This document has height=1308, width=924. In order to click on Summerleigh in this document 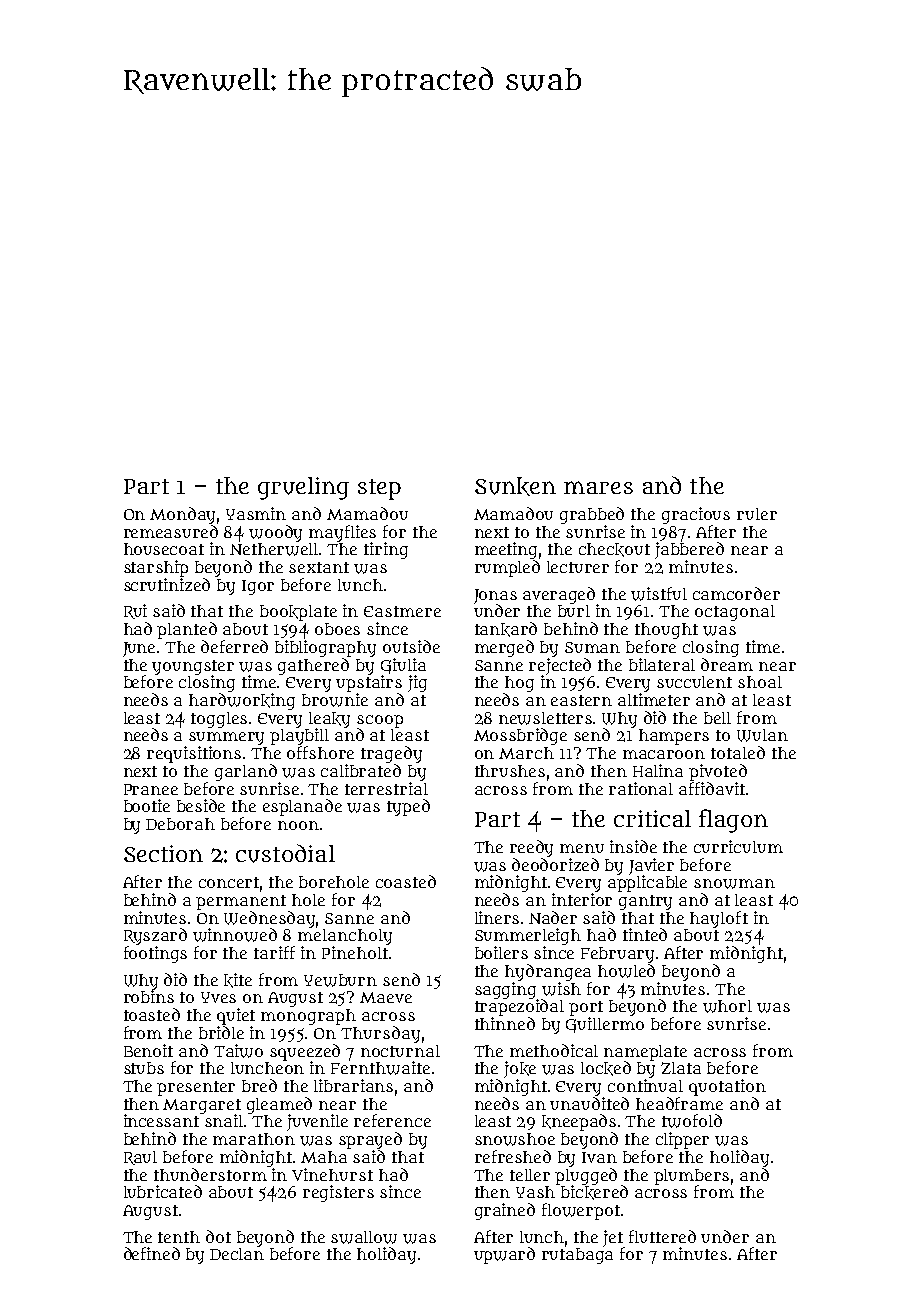, I will do `click(528, 936)`.
